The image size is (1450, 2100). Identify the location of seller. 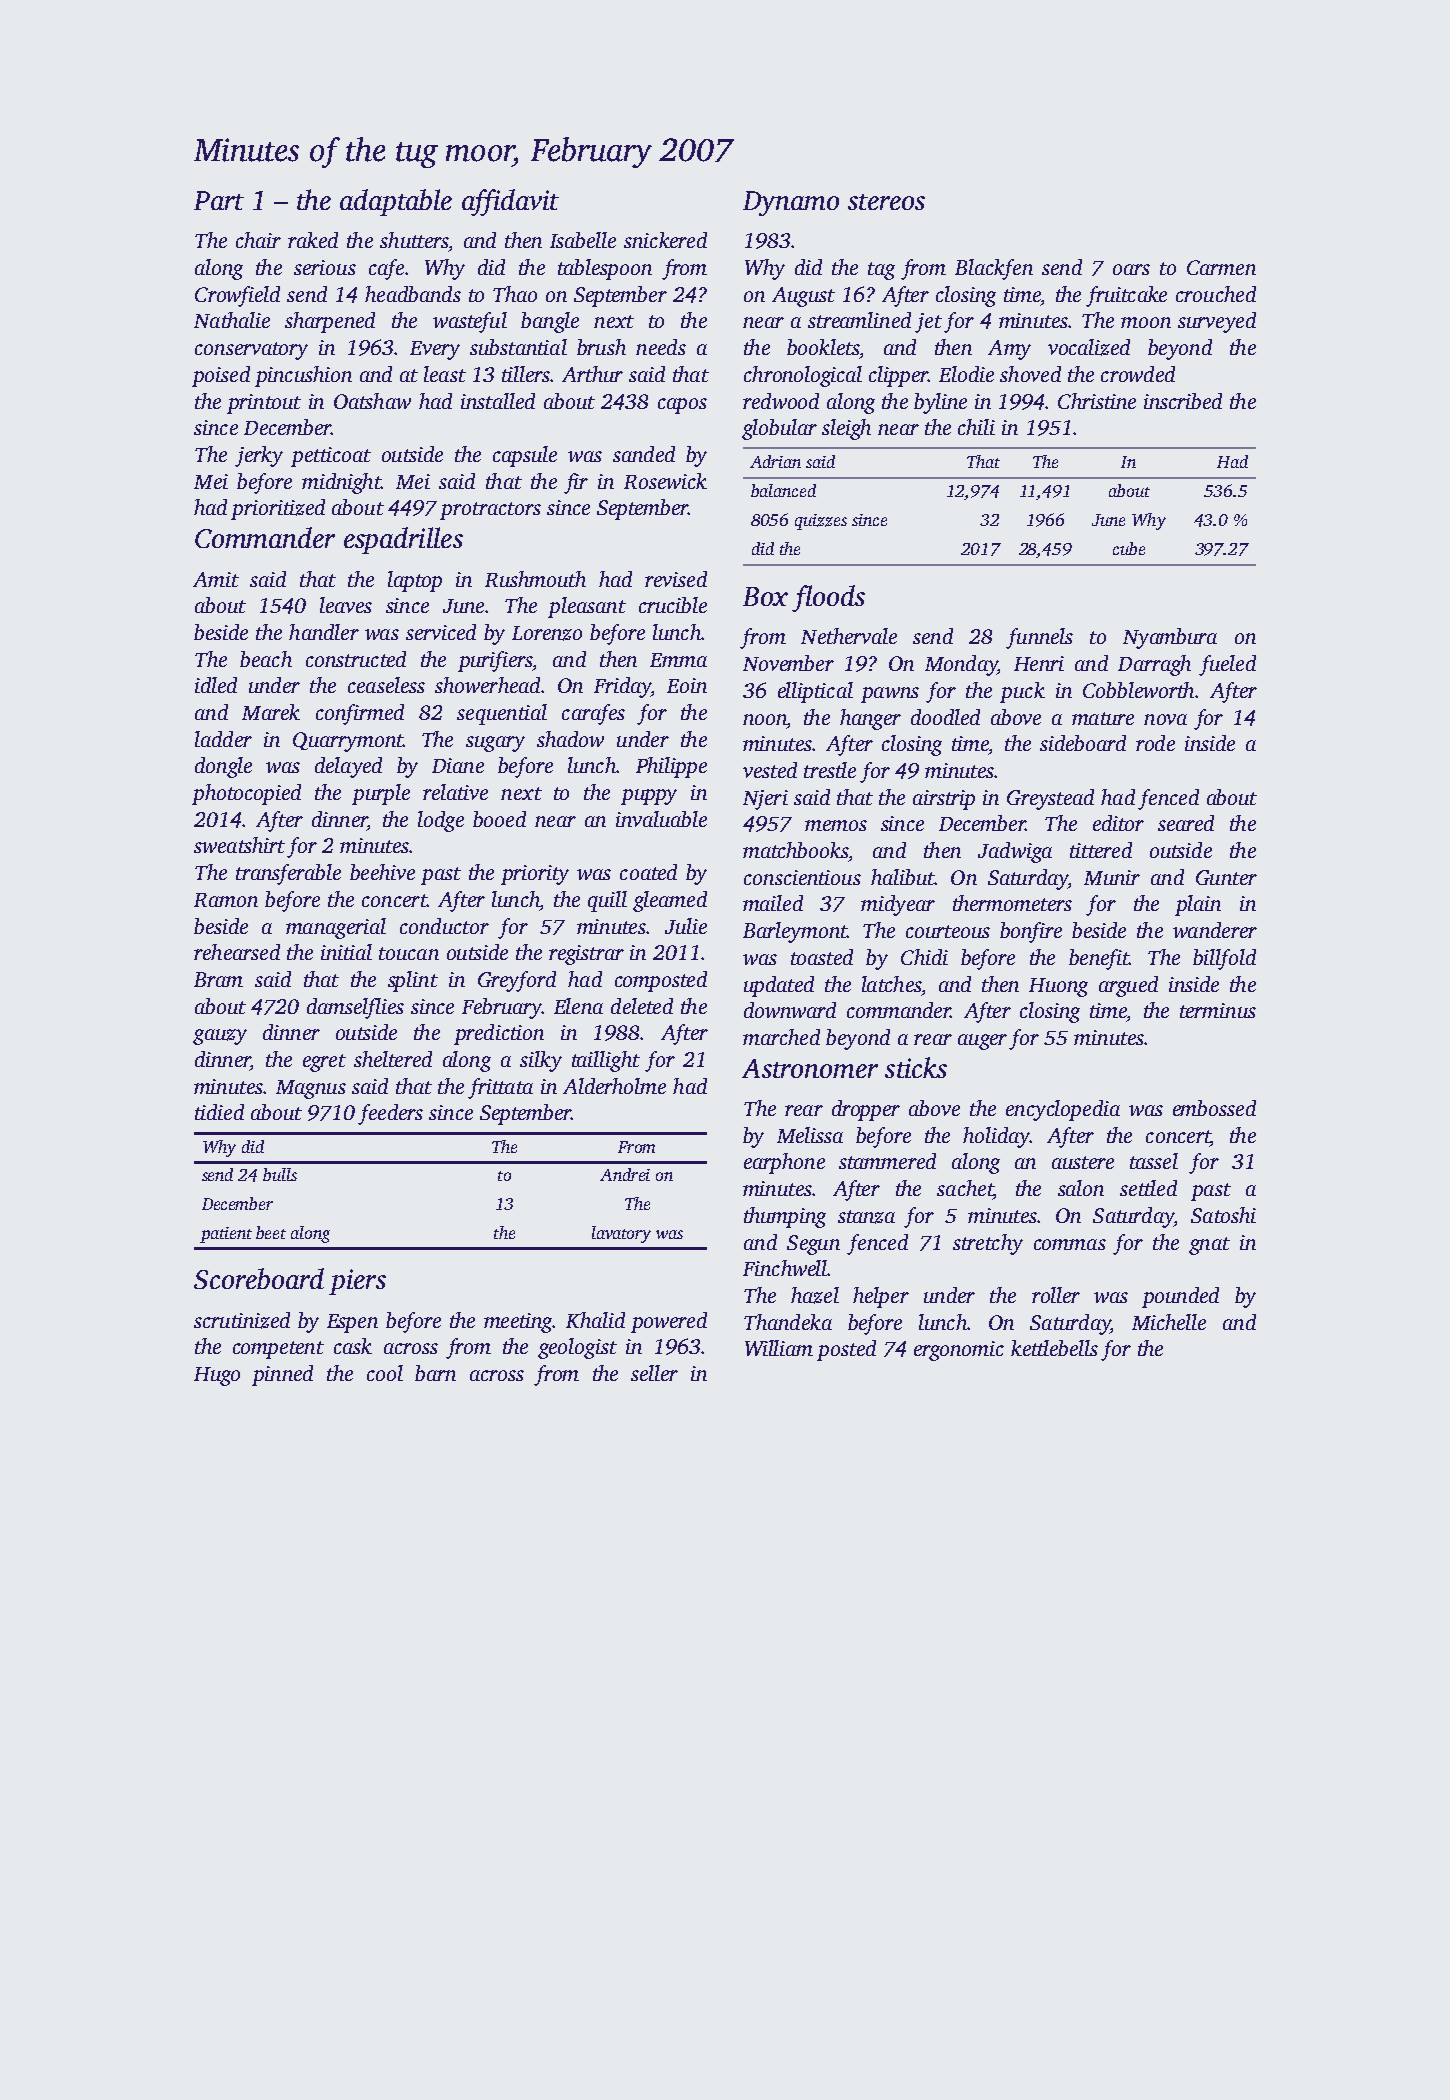
(654, 1373).
